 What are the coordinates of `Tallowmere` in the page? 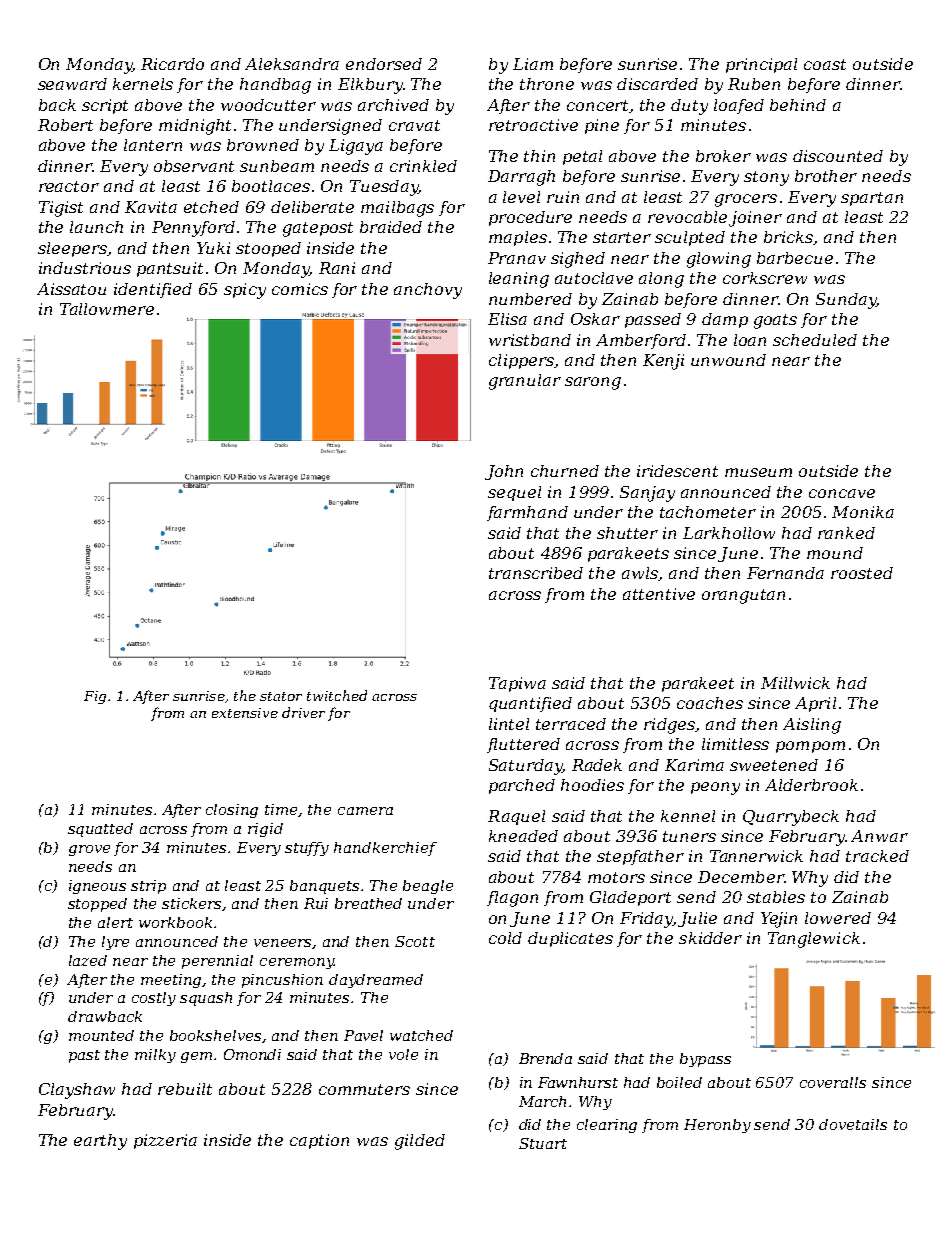 It's located at (107, 309).
